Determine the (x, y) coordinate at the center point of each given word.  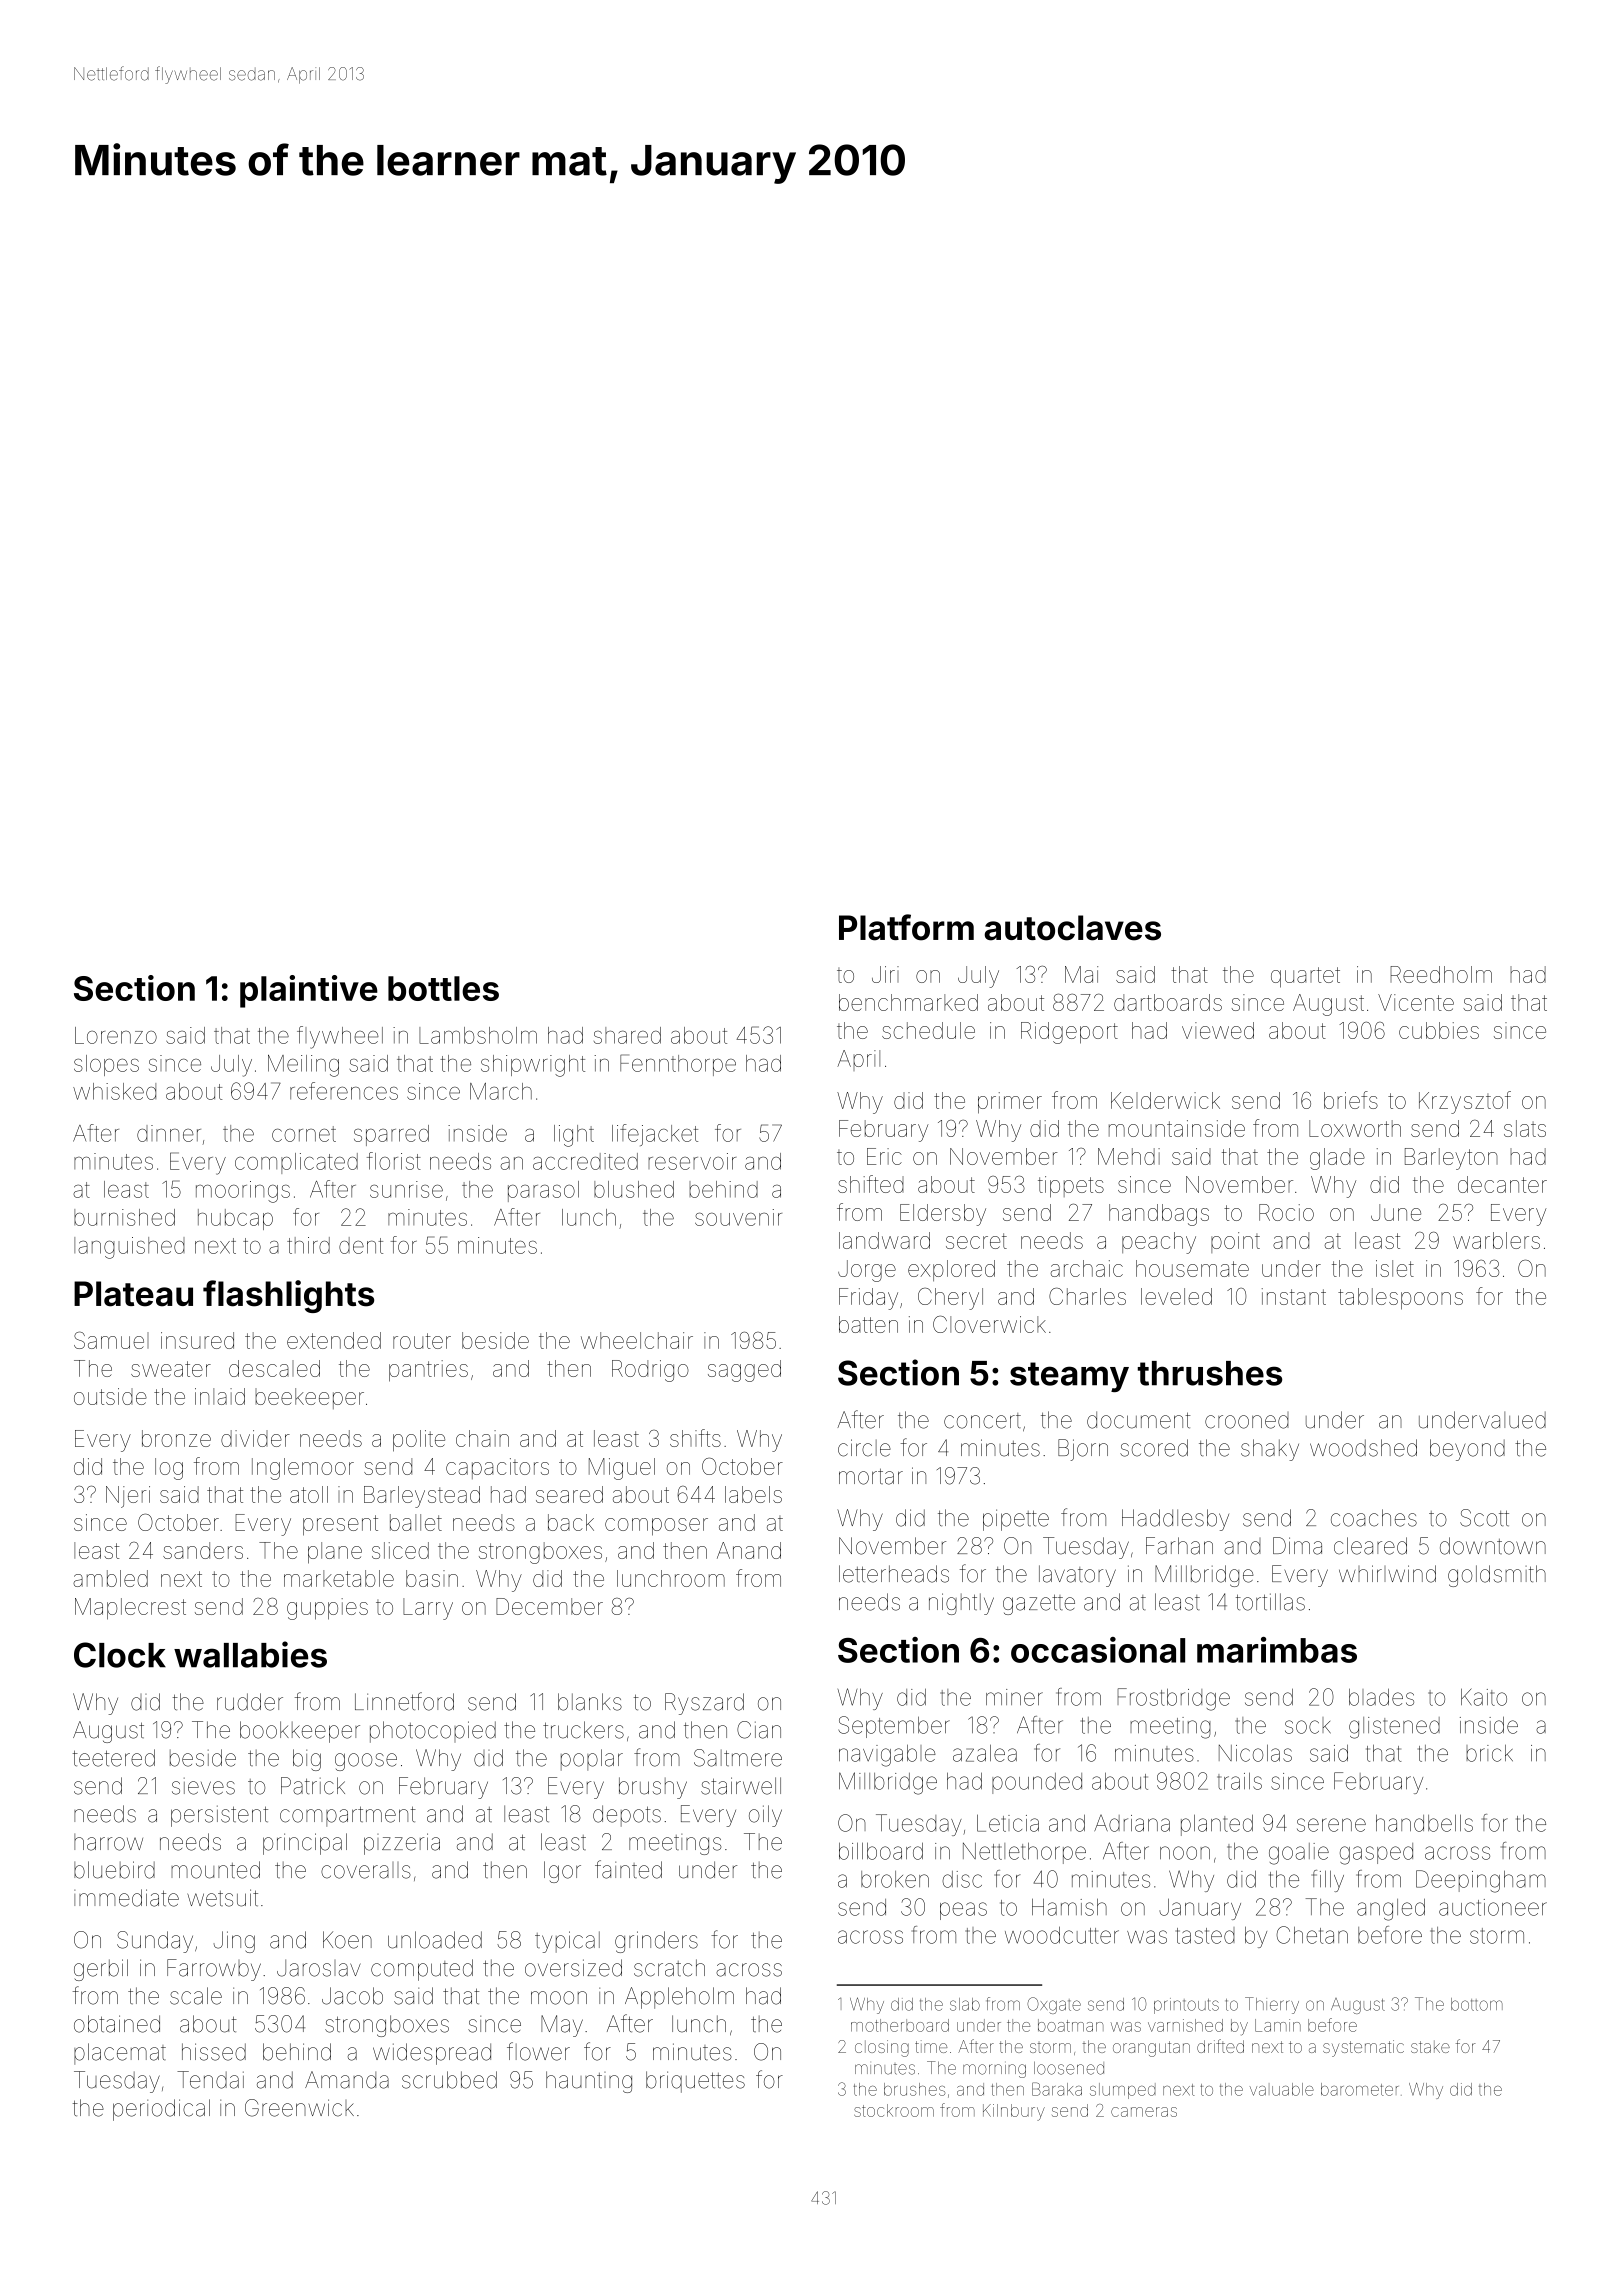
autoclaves (1073, 928)
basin (432, 1578)
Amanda (347, 2080)
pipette (1016, 1520)
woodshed (1363, 1448)
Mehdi (1129, 1156)
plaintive (309, 991)
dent (361, 1245)
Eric (884, 1156)
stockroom (894, 2110)
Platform (906, 927)
